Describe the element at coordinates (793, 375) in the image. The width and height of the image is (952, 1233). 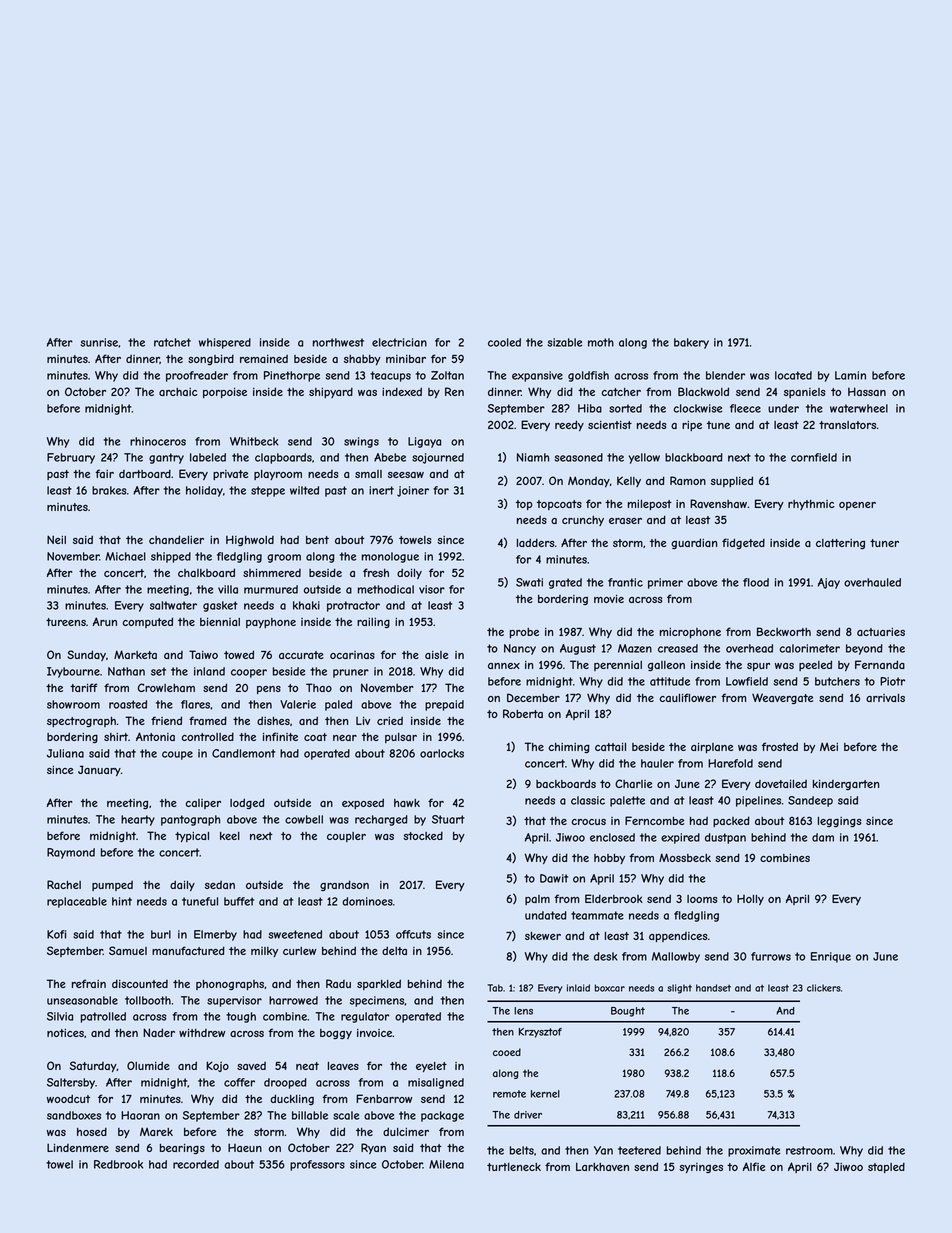
I see `located` at that location.
